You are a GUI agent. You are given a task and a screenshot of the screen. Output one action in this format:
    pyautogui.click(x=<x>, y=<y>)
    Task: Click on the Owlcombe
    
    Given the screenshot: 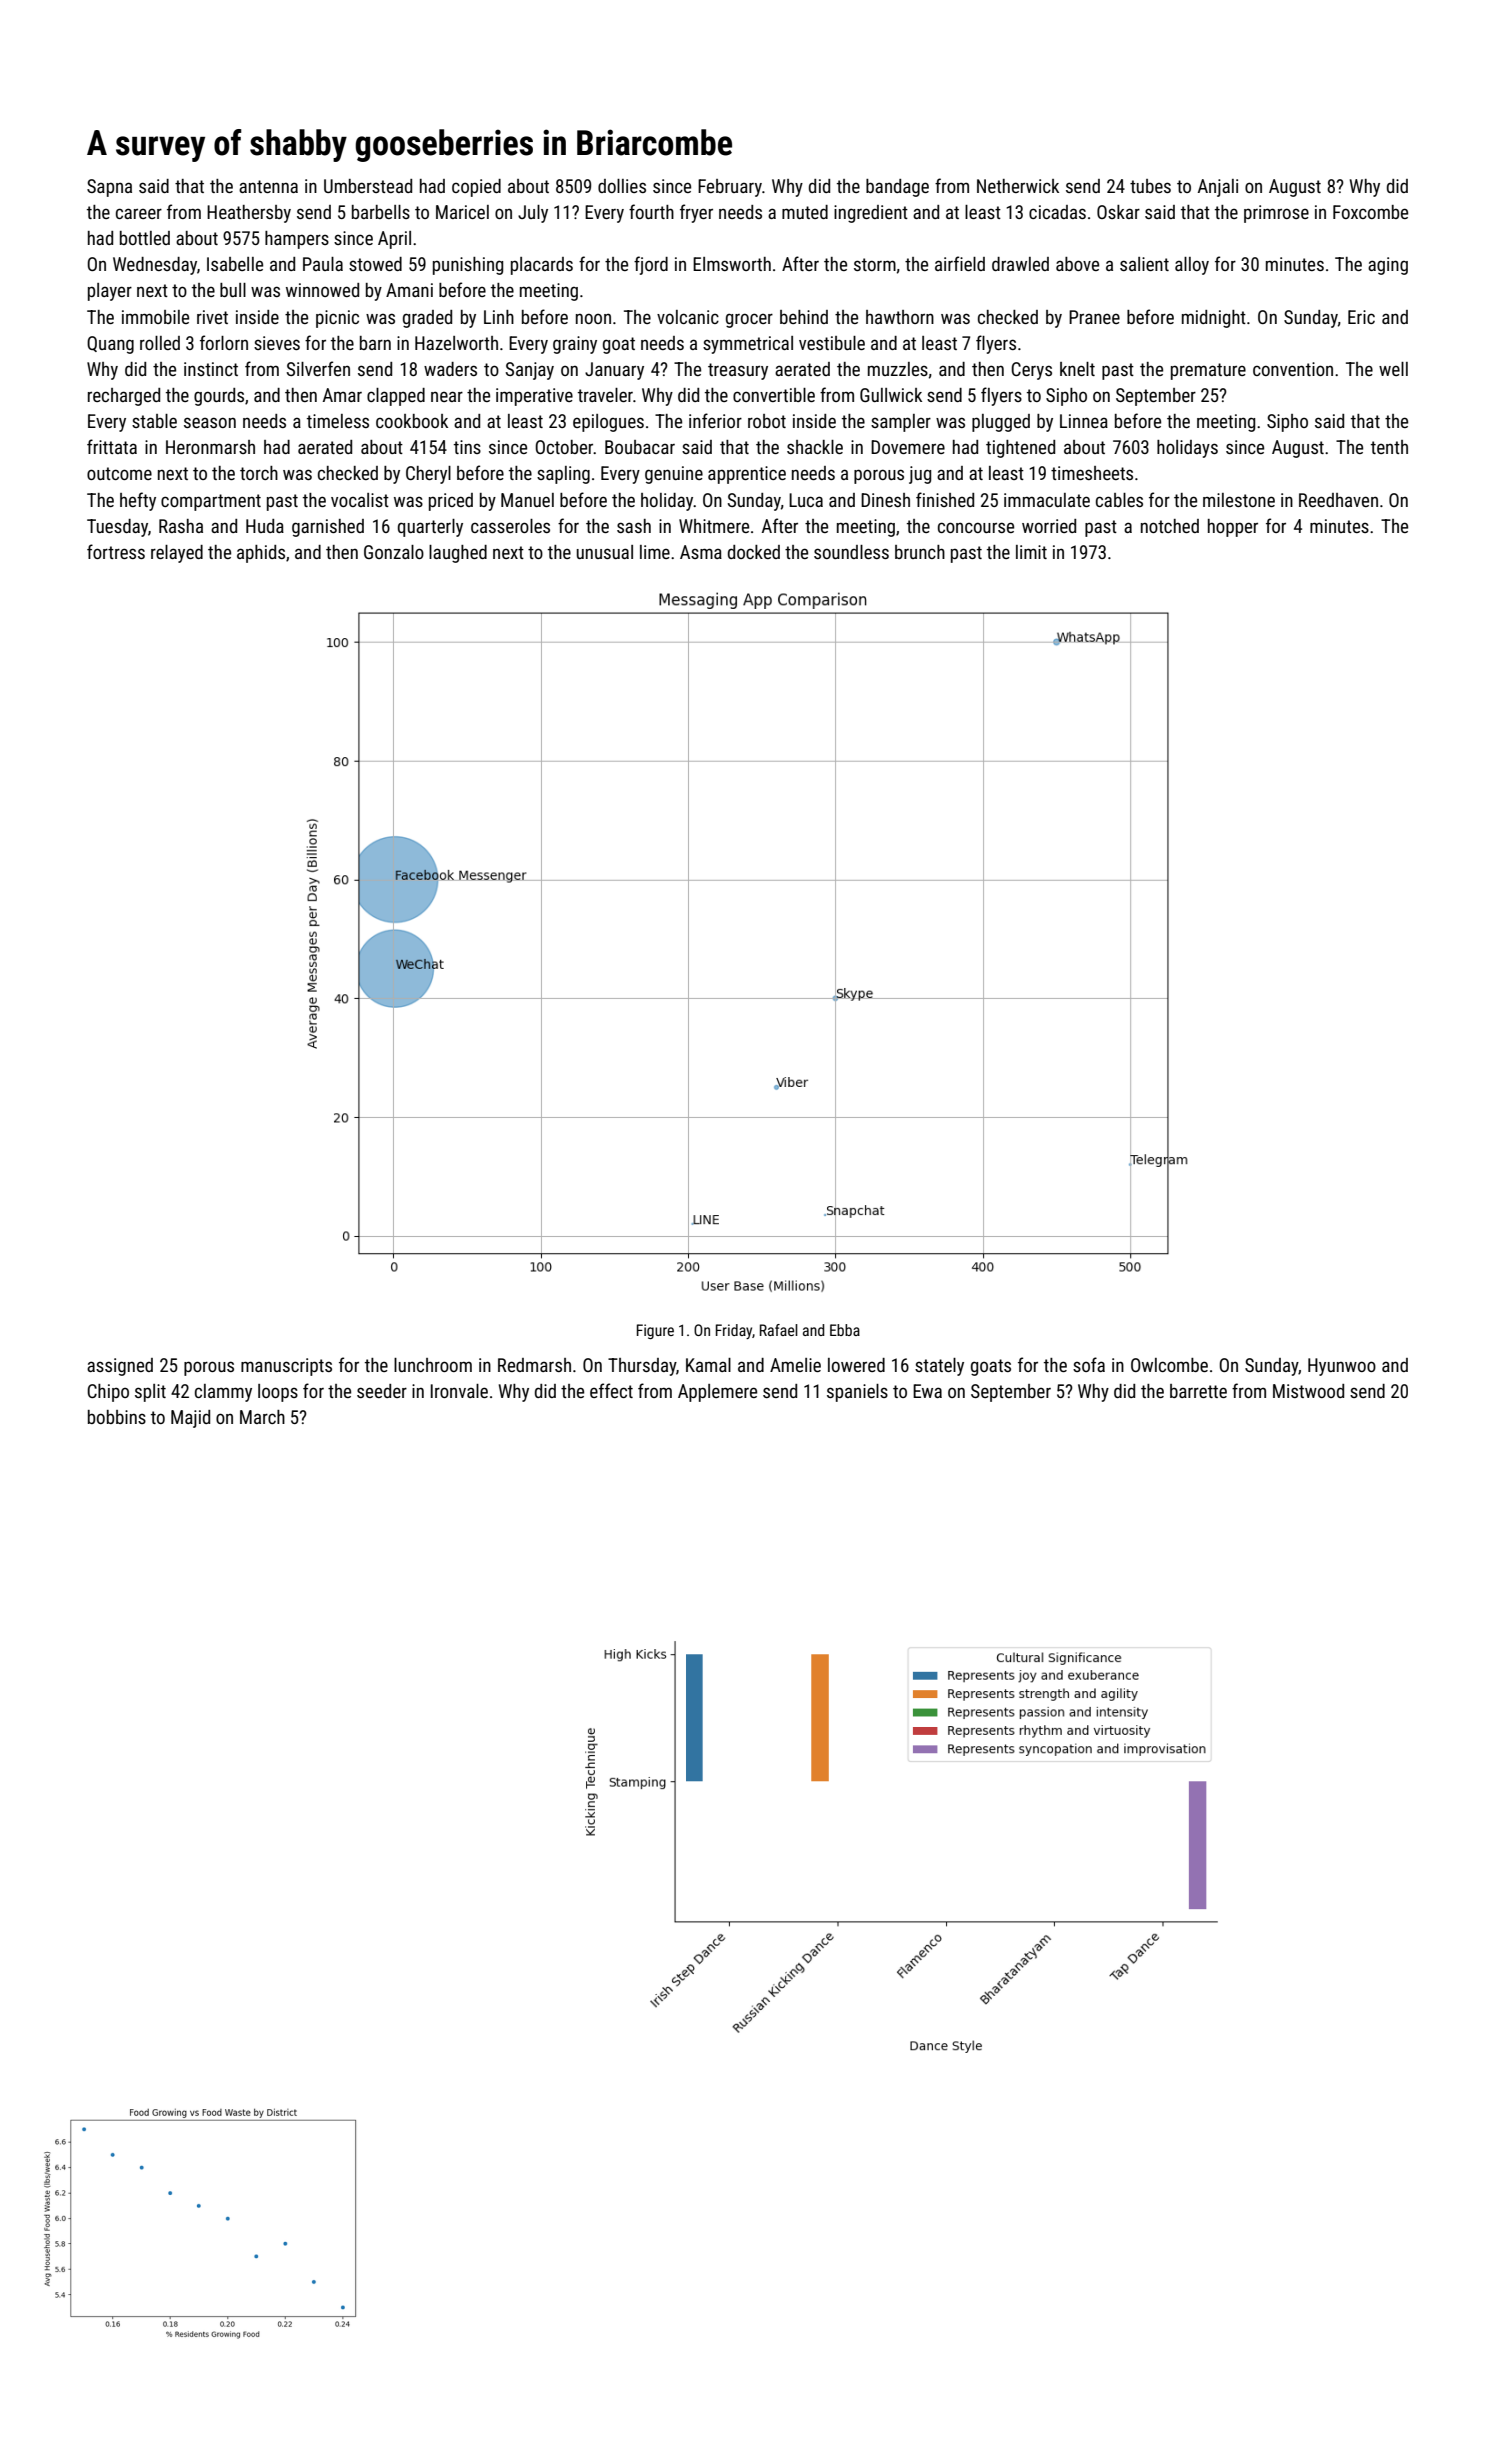 What is the action you would take?
    pyautogui.click(x=1169, y=1365)
